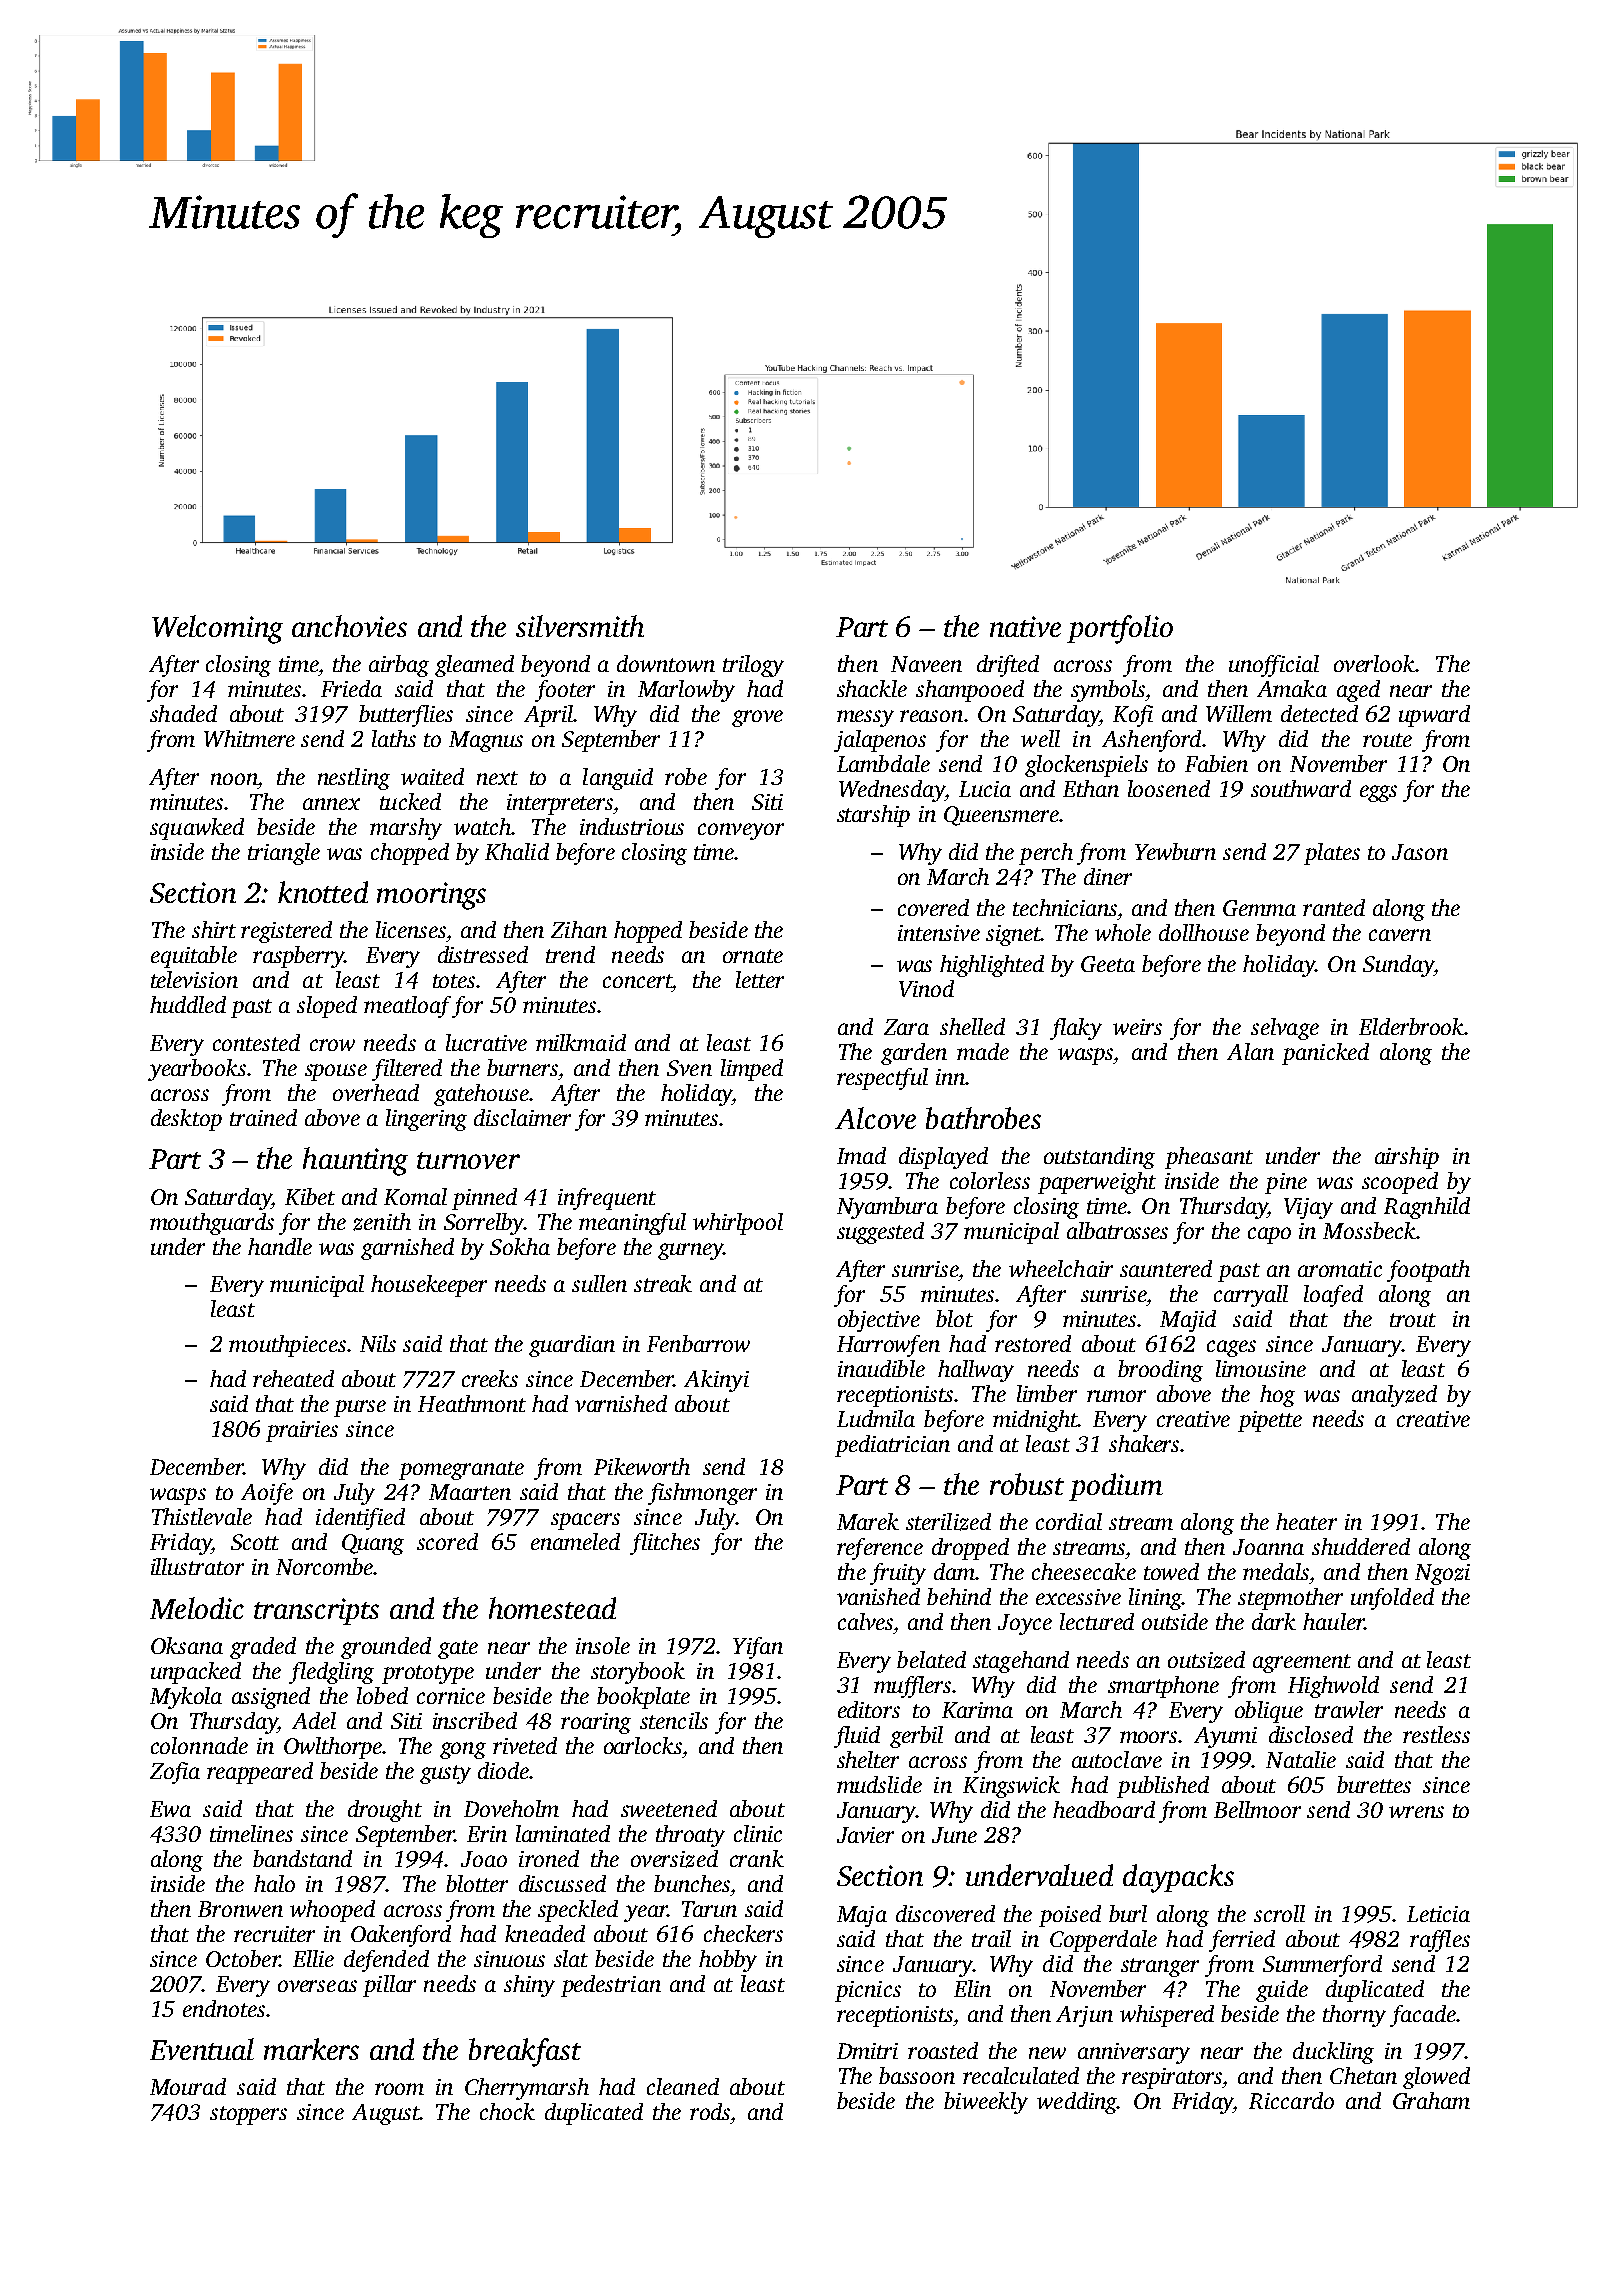 Image resolution: width=1620 pixels, height=2292 pixels. I want to click on Zihan, so click(579, 929).
